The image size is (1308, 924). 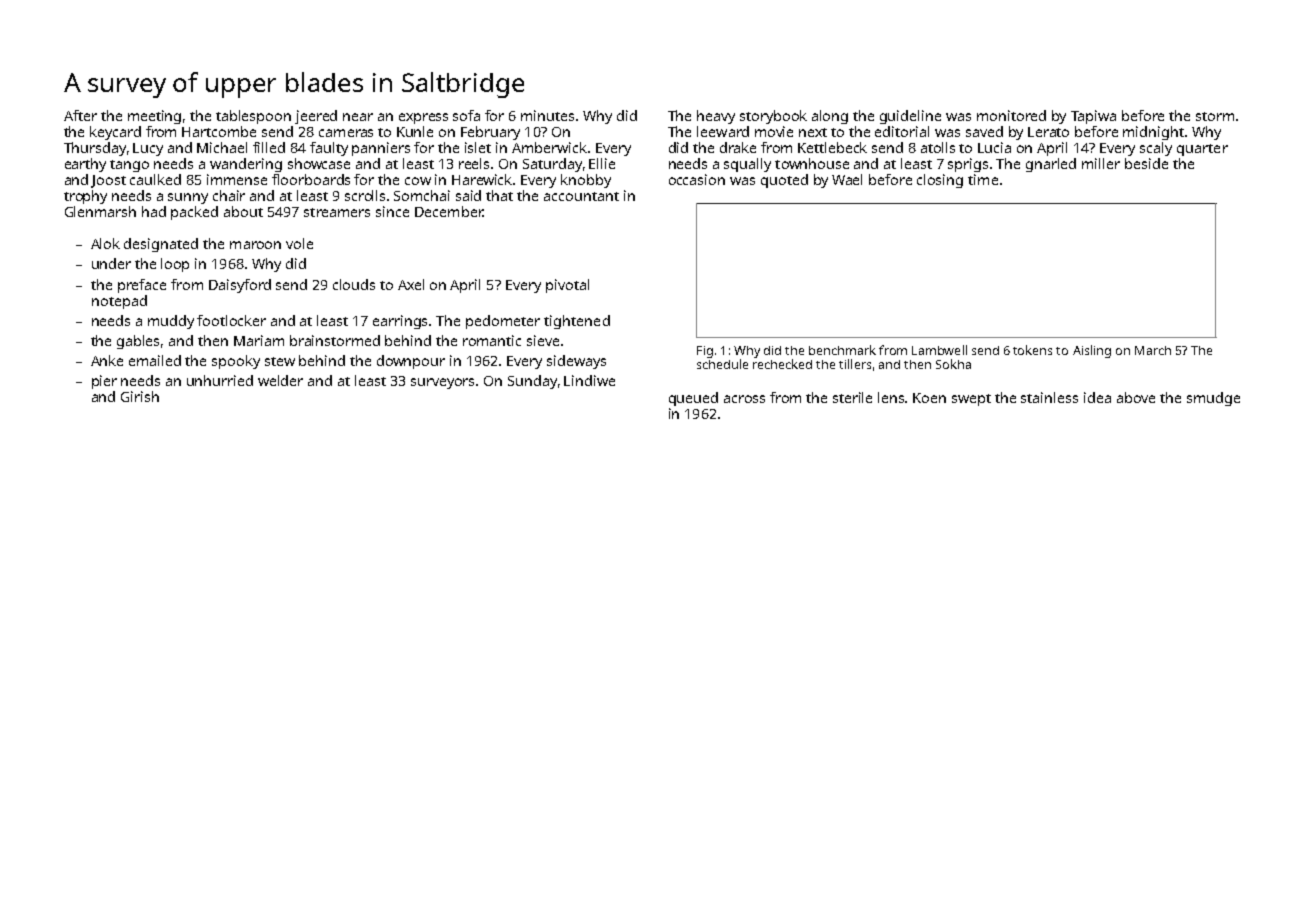 I want to click on muddy, so click(x=171, y=322).
